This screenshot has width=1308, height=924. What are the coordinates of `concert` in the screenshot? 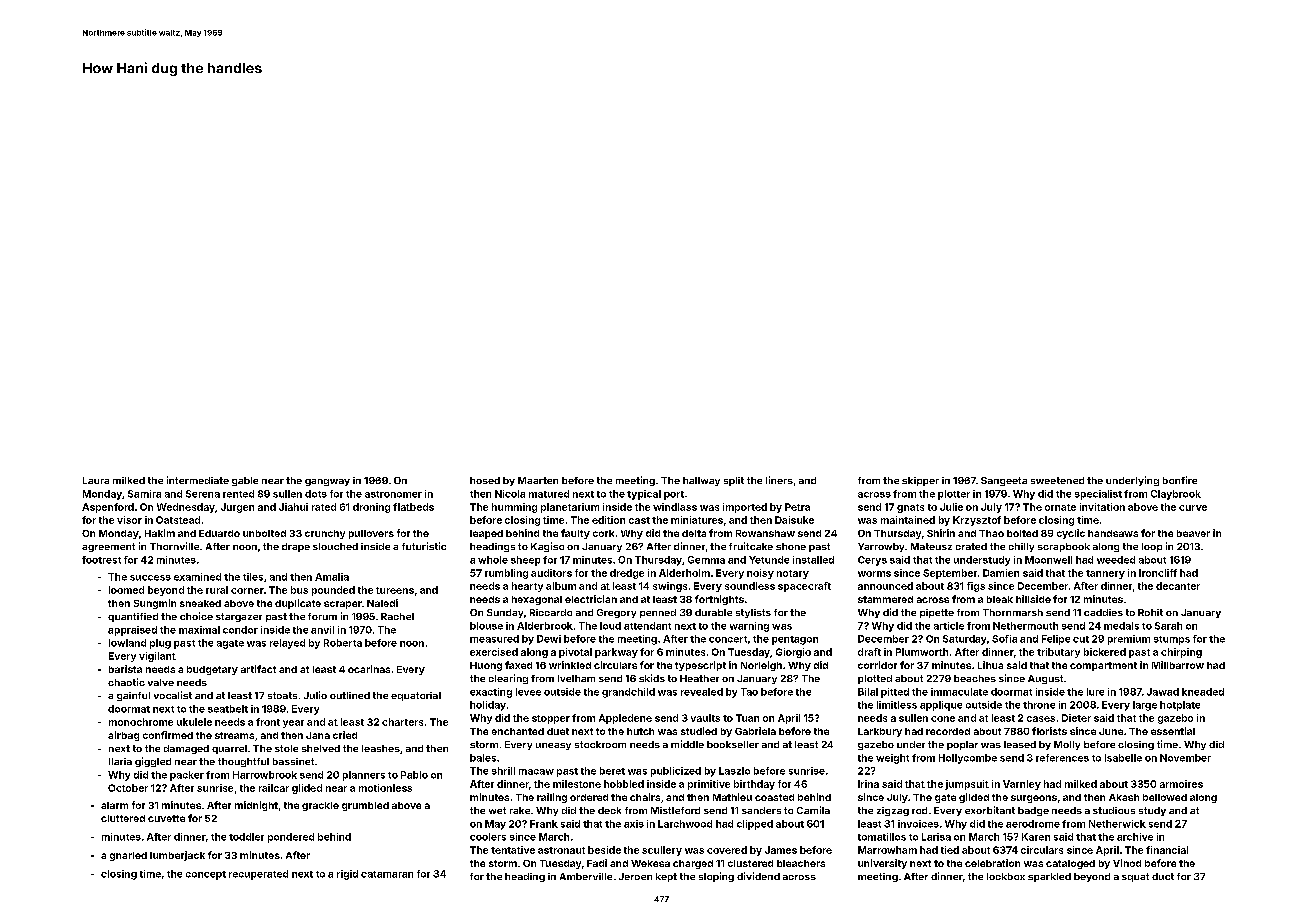 It's located at (728, 639).
